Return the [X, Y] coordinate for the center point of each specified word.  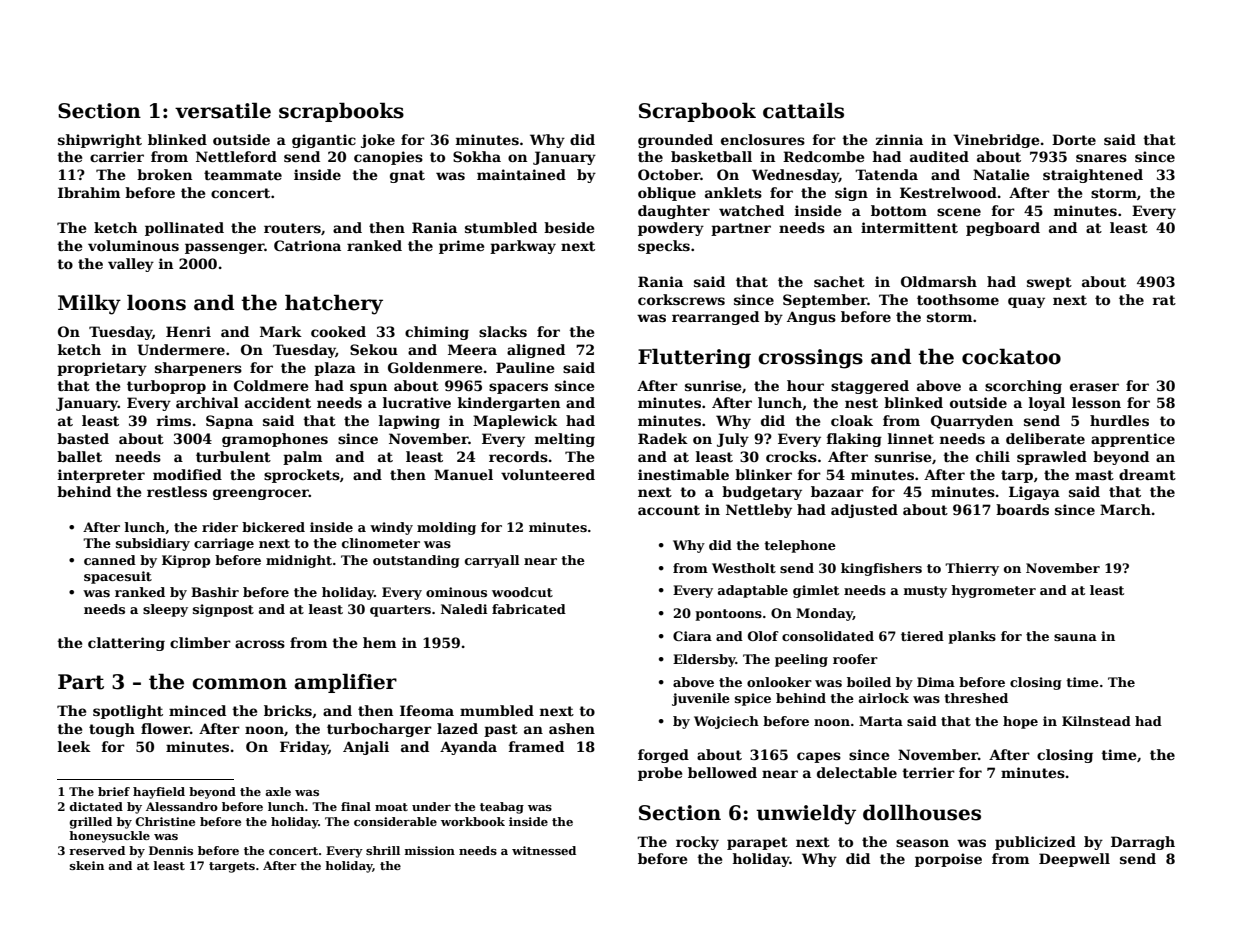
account [669, 510]
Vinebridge [996, 141]
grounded [675, 141]
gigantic [324, 141]
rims [174, 420]
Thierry [972, 569]
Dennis [171, 850]
